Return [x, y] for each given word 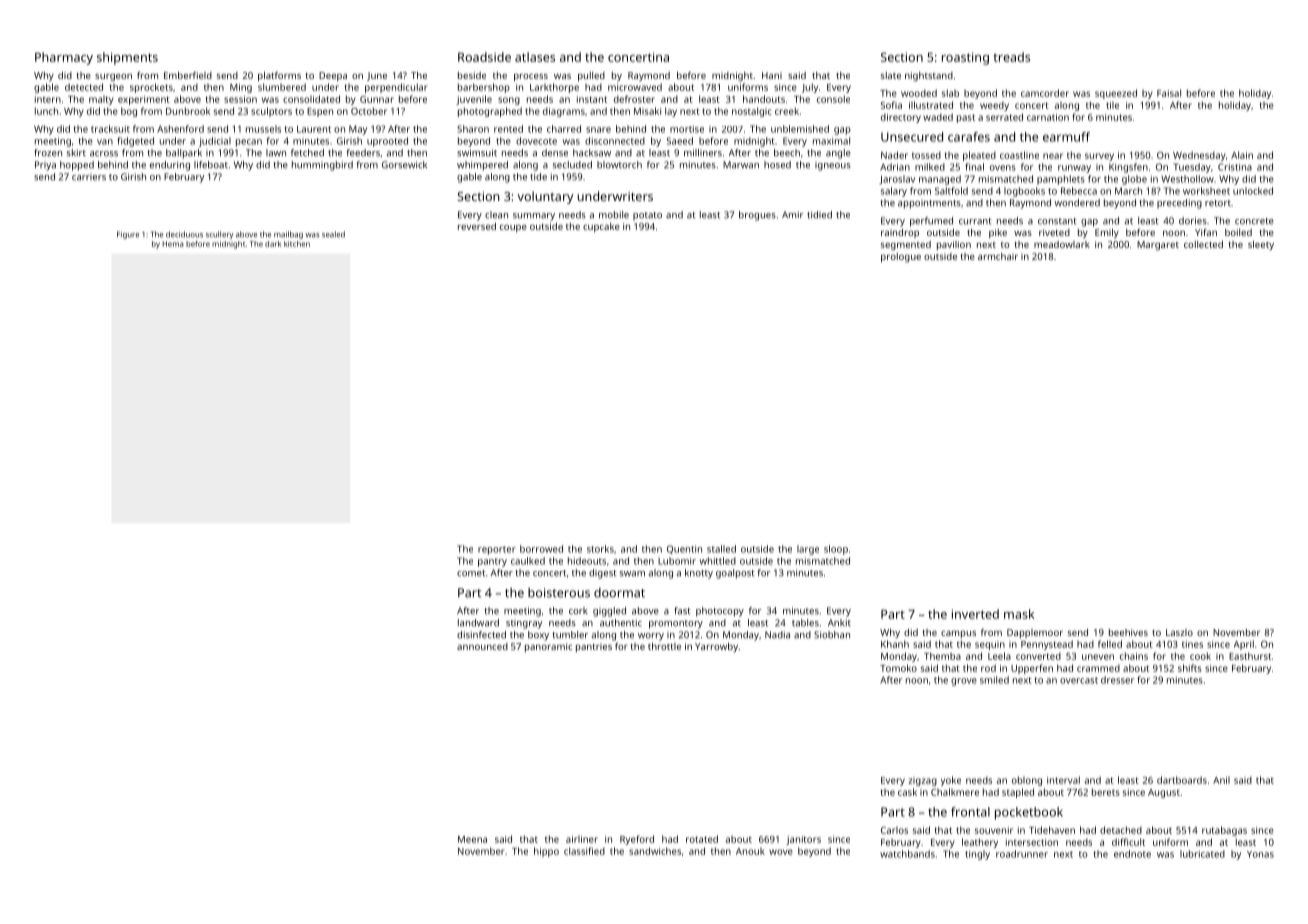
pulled [591, 77]
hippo [546, 852]
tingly [977, 855]
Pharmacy [64, 58]
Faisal [1169, 93]
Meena [472, 839]
